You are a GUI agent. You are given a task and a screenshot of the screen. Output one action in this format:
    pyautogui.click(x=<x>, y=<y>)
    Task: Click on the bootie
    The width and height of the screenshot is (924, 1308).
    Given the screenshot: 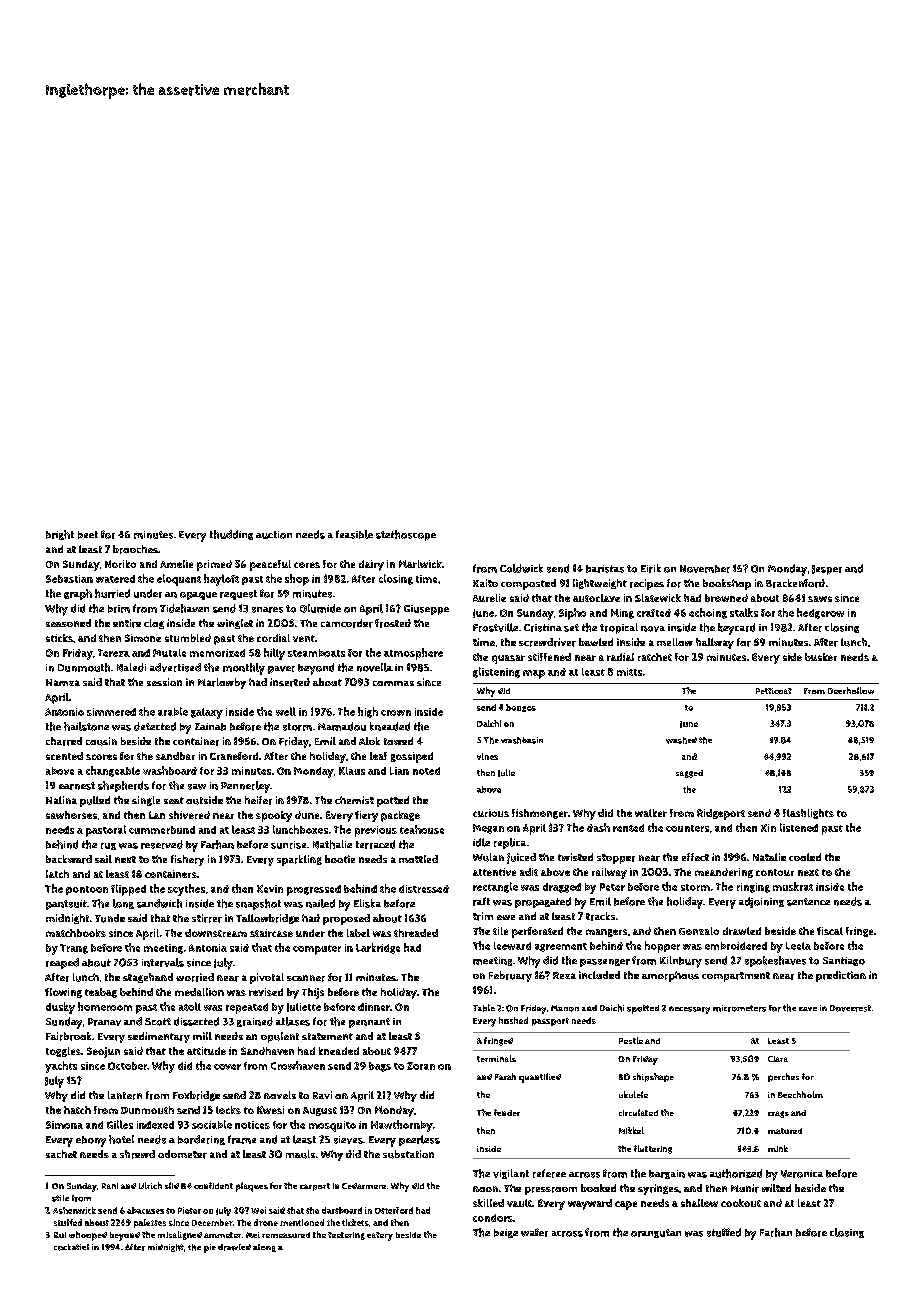 What is the action you would take?
    pyautogui.click(x=340, y=859)
